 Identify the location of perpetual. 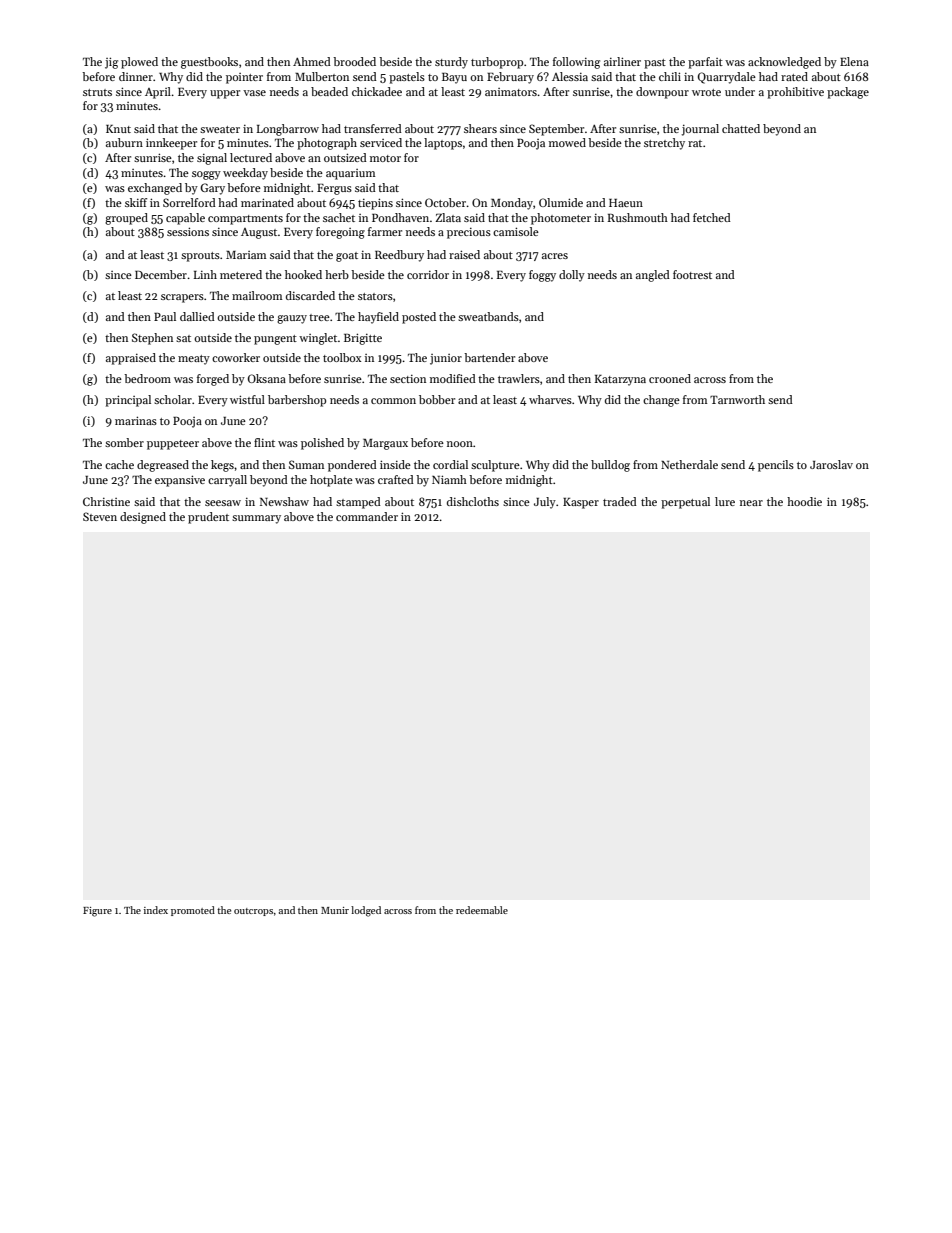
(685, 503).
